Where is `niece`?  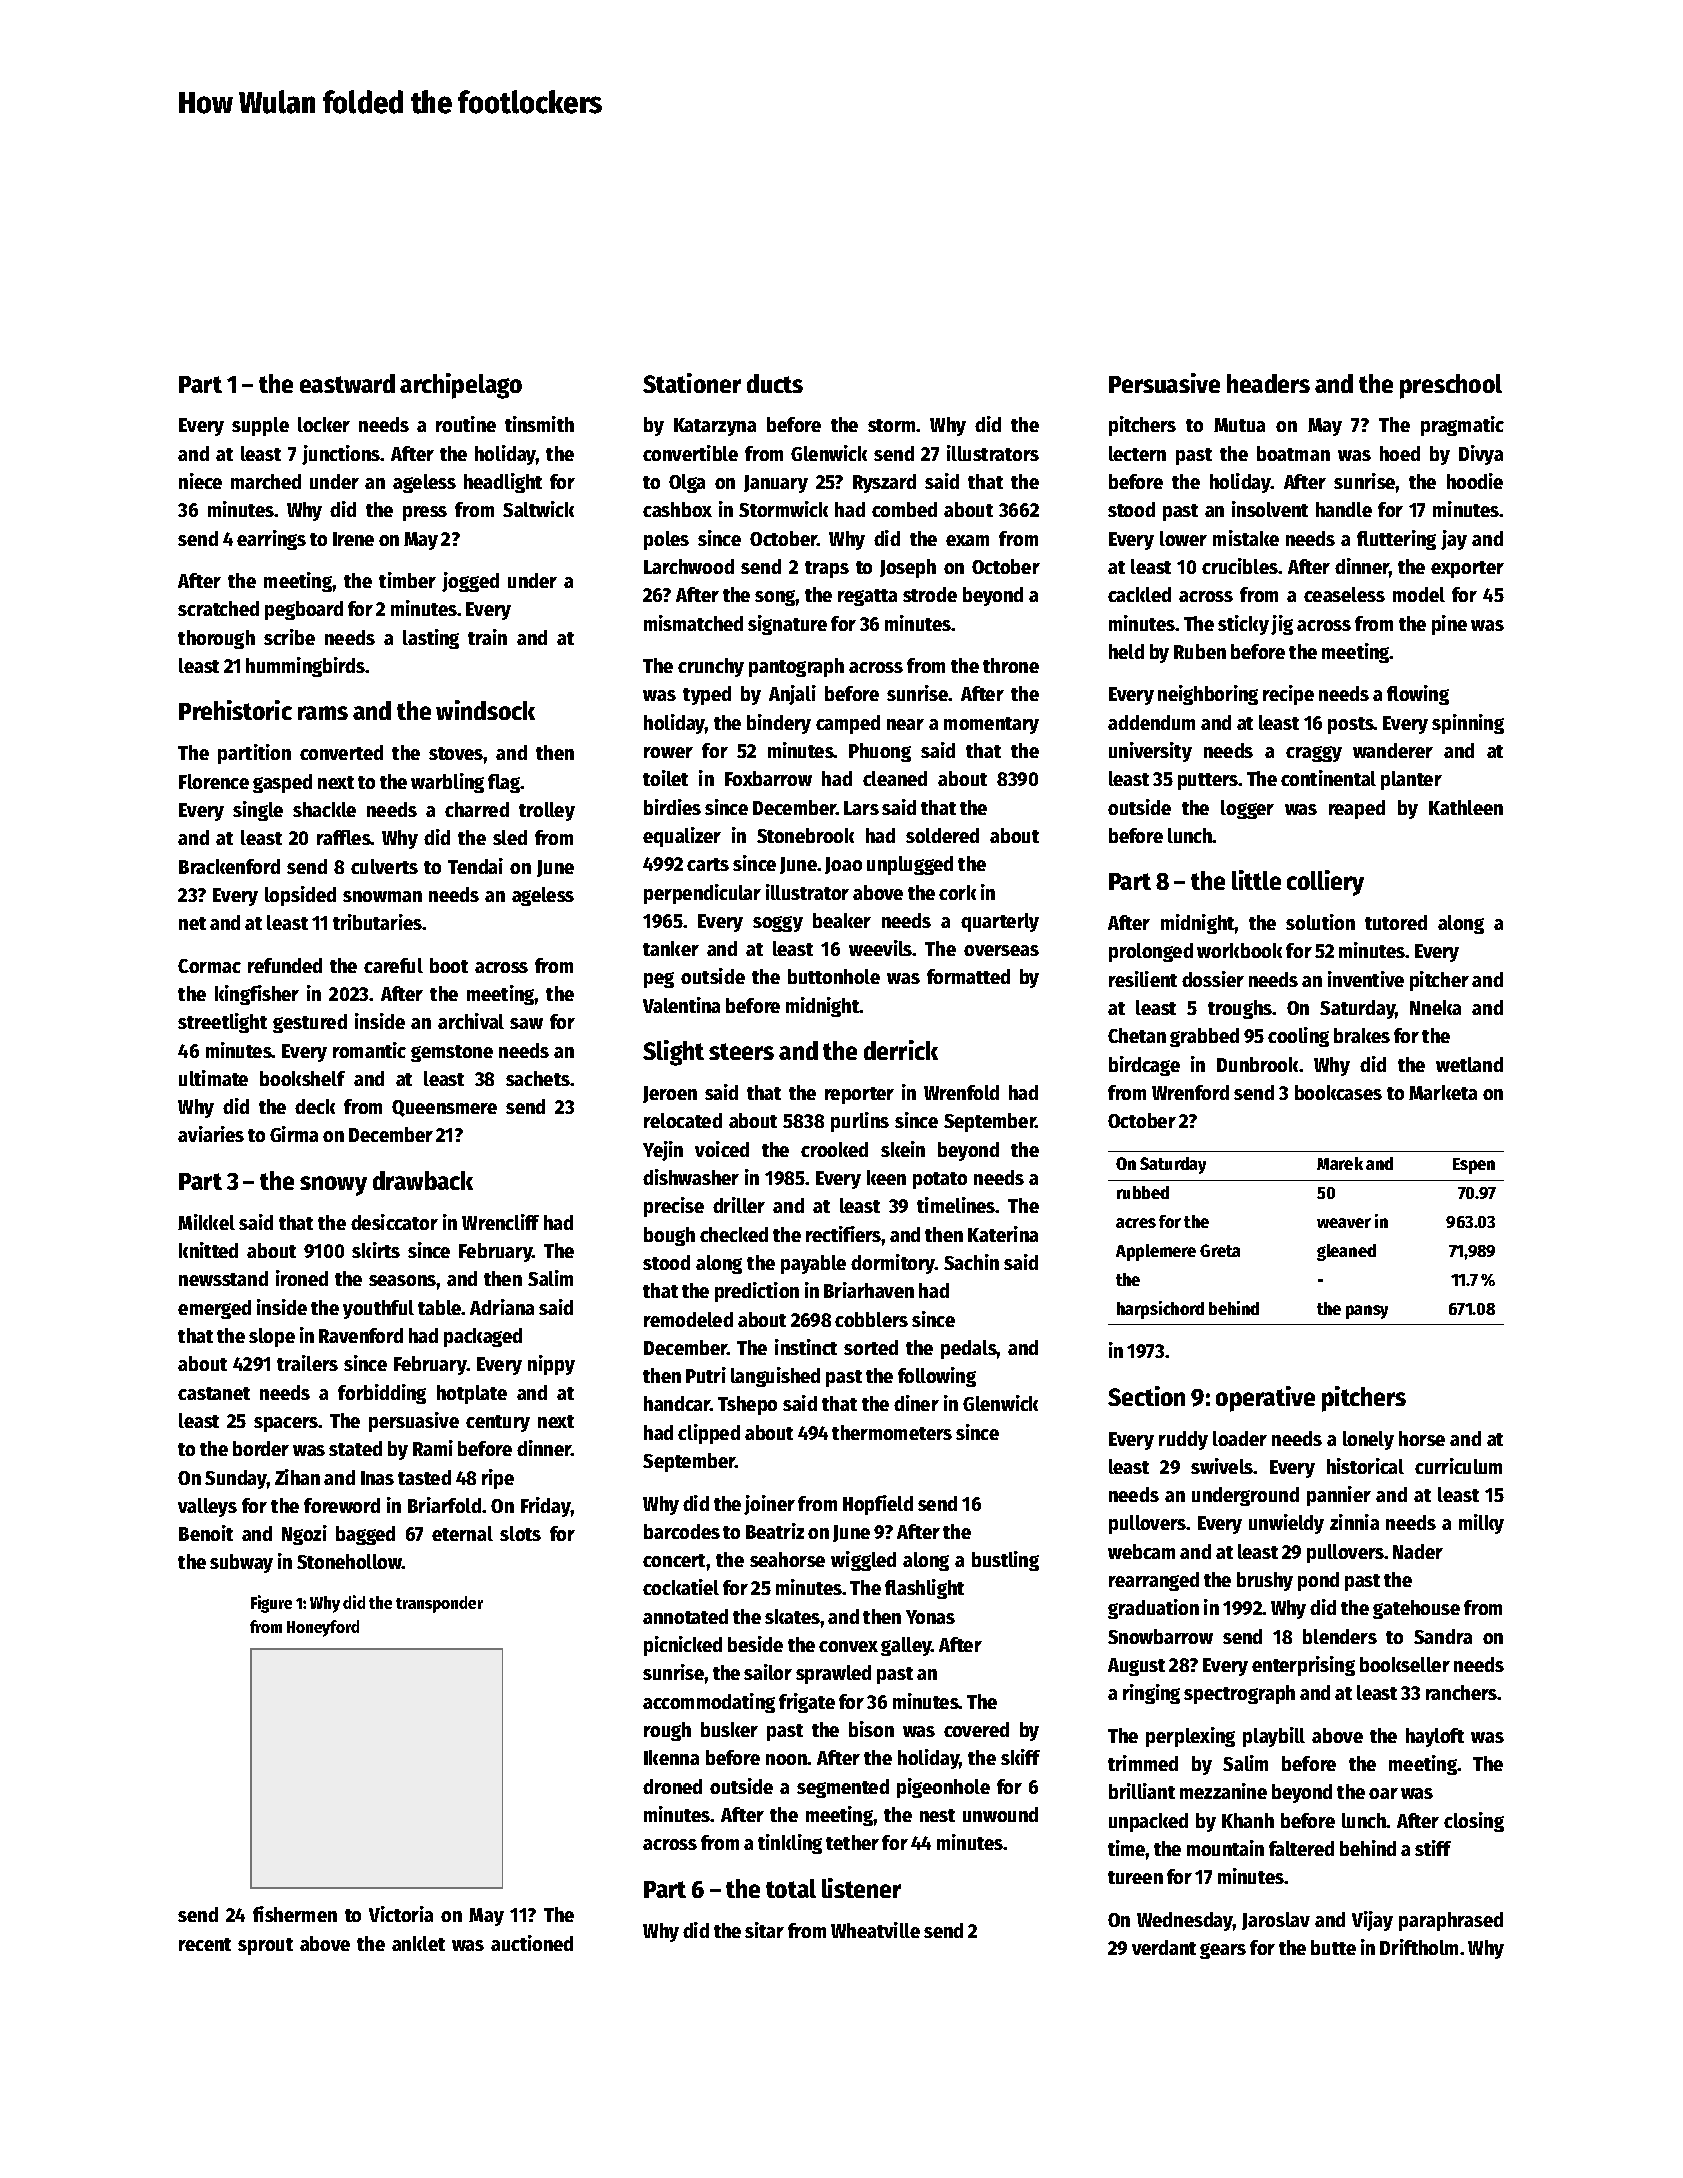
niece is located at coordinates (200, 481).
